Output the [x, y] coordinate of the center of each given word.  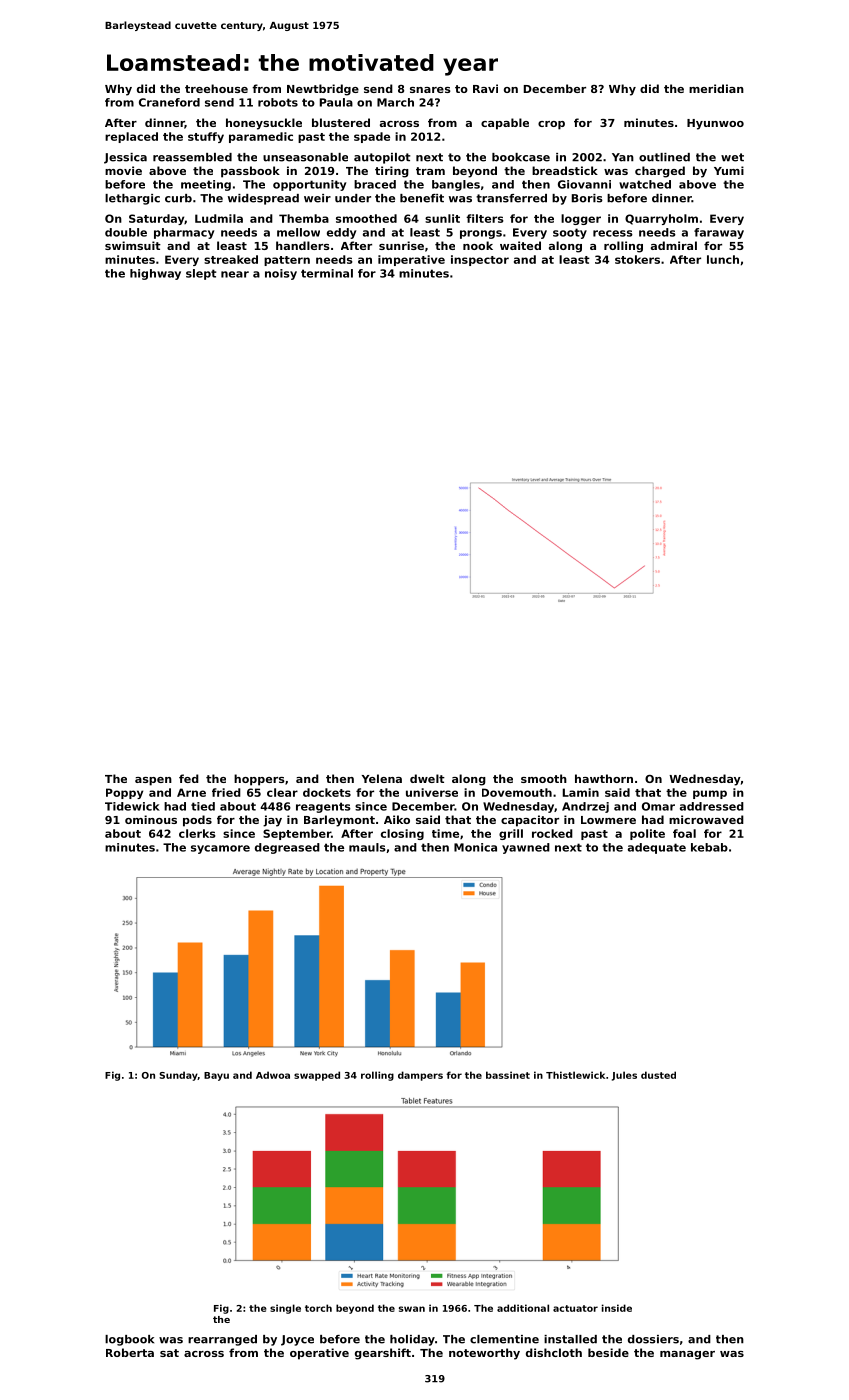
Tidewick [132, 806]
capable [505, 124]
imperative [411, 260]
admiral [674, 245]
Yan [623, 157]
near [235, 274]
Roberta [130, 1352]
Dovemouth [517, 792]
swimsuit [133, 245]
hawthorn [604, 778]
